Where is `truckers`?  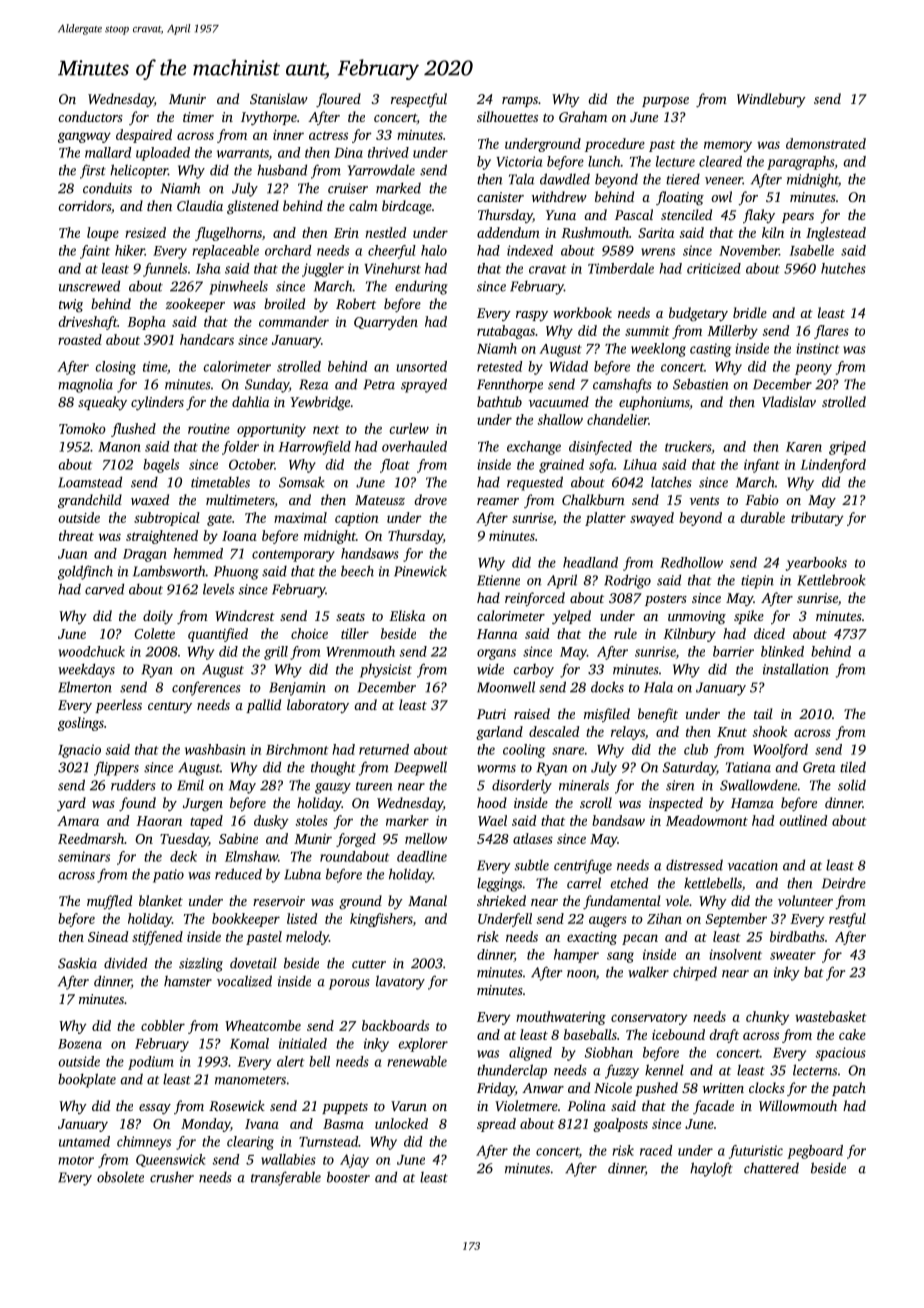
truckers is located at coordinates (688, 446).
